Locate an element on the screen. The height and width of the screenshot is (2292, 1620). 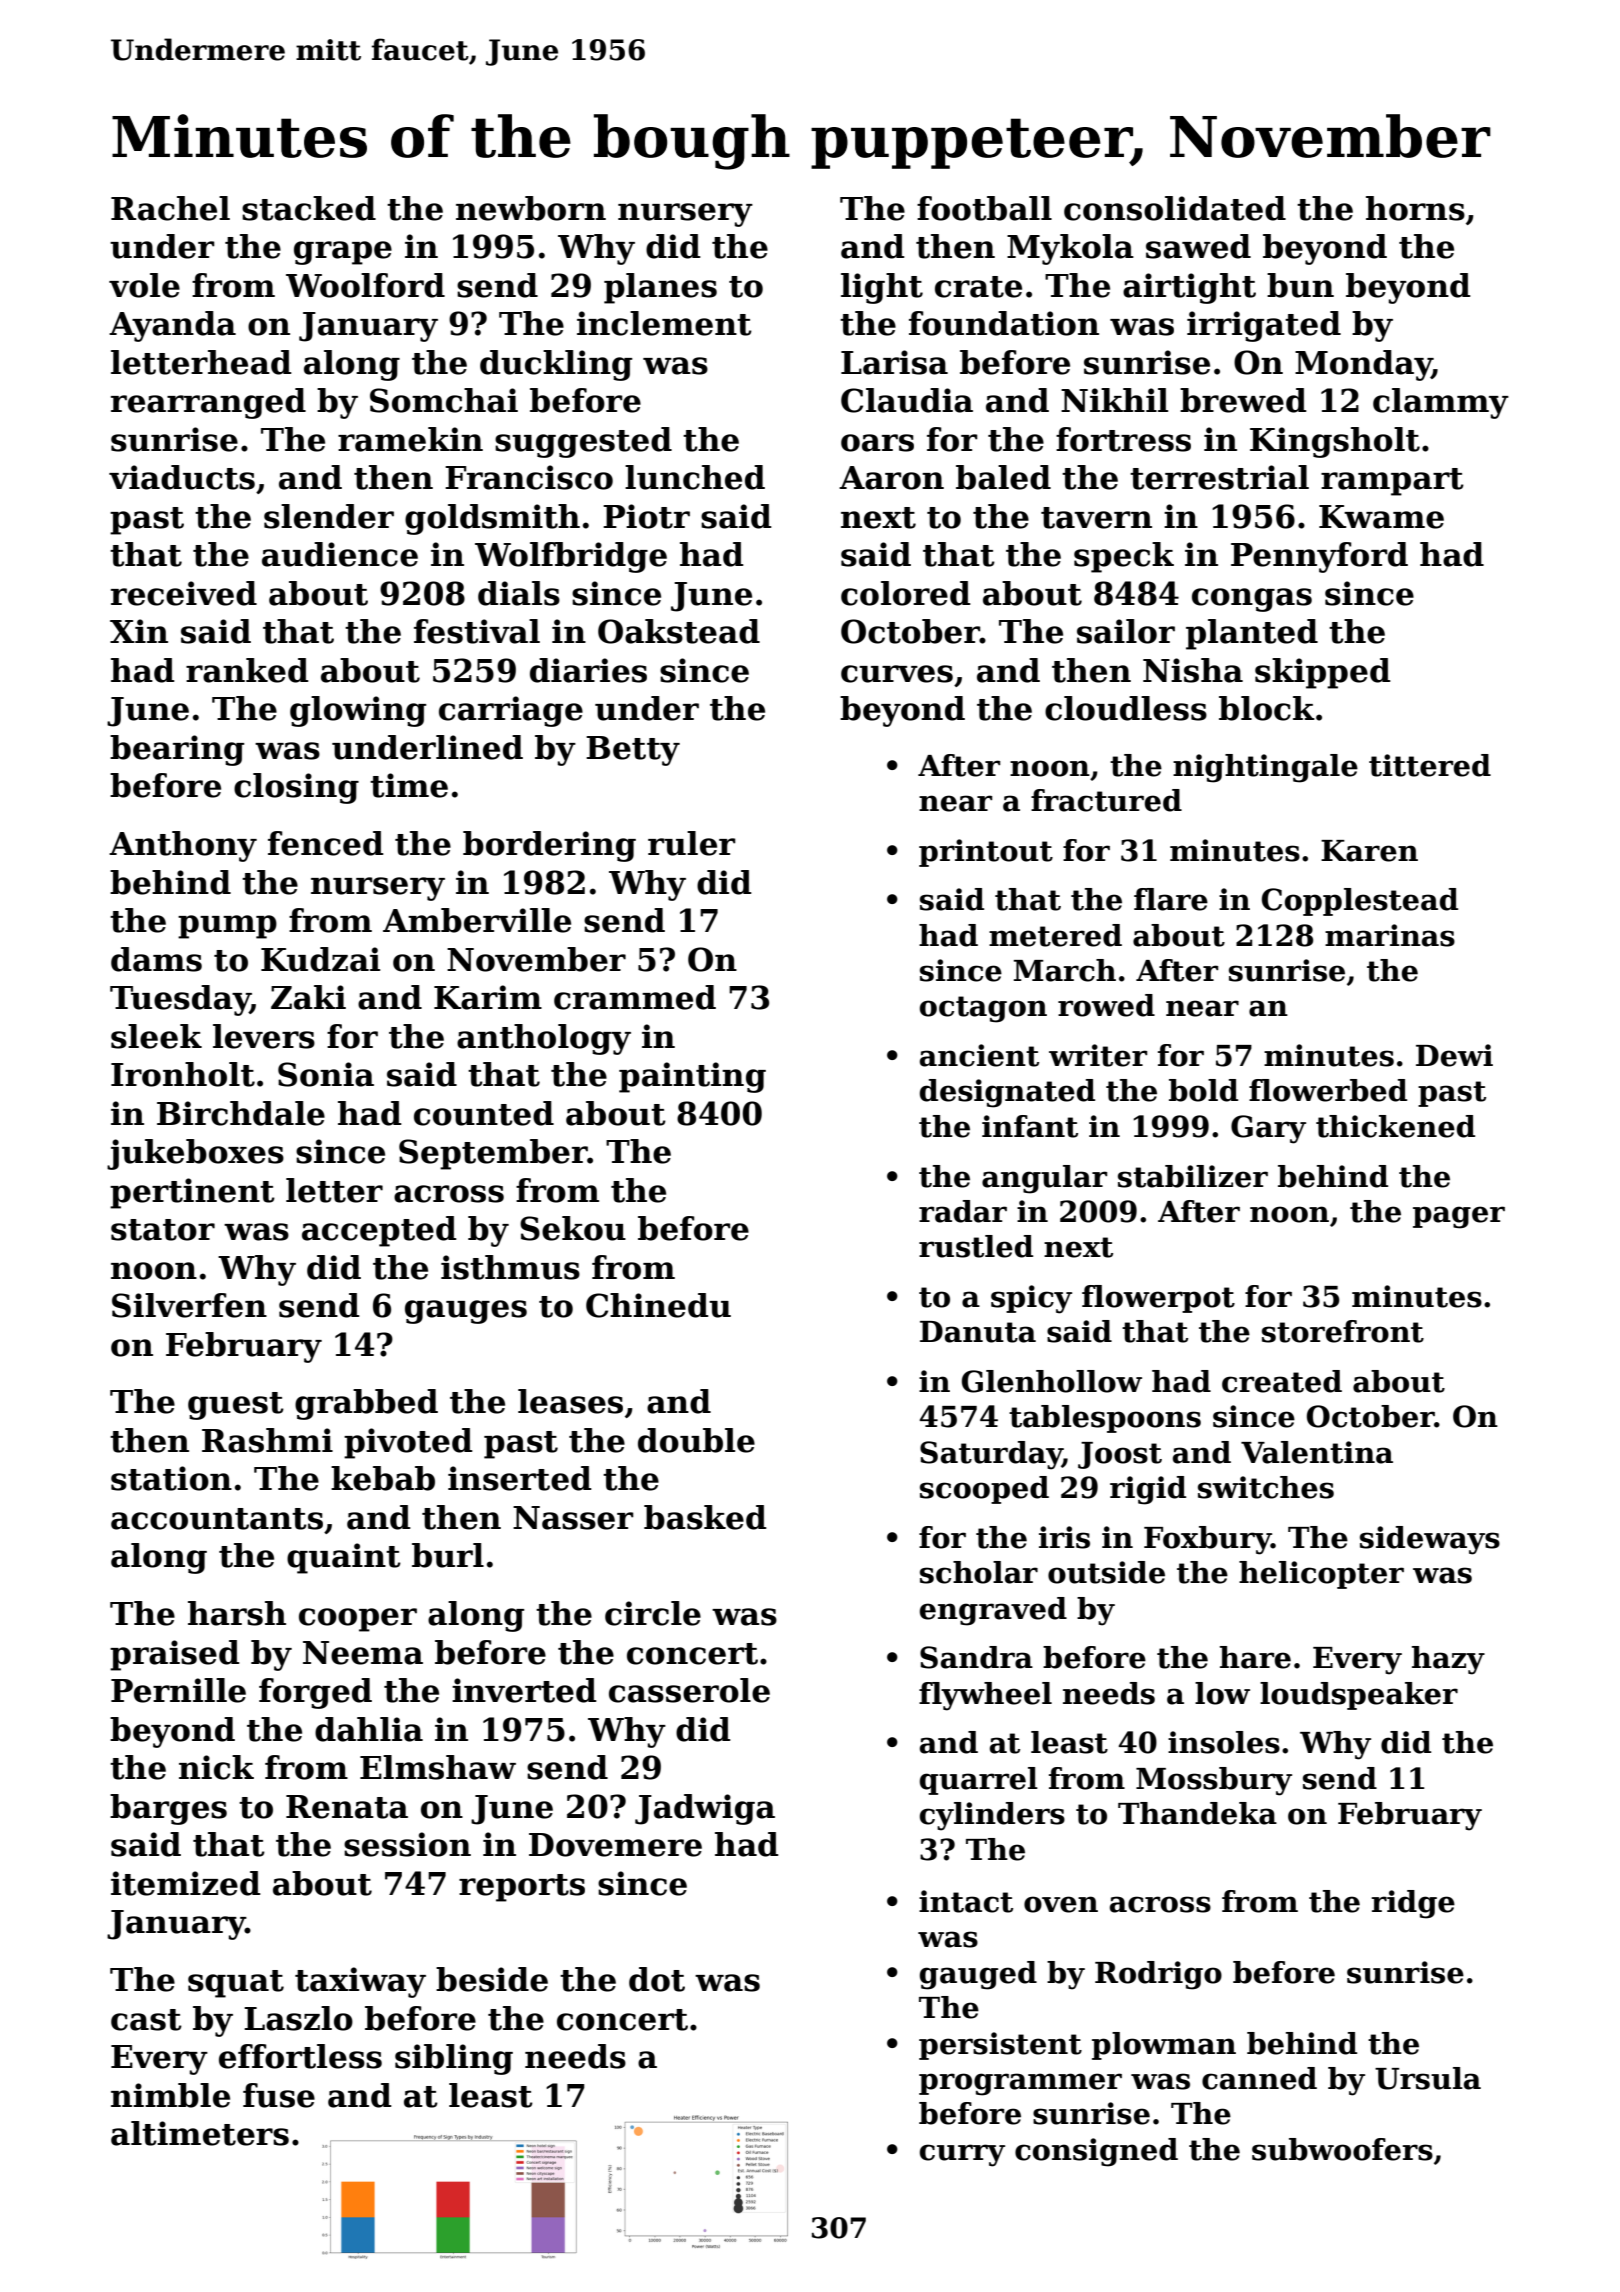
Gary is located at coordinates (1268, 1129).
